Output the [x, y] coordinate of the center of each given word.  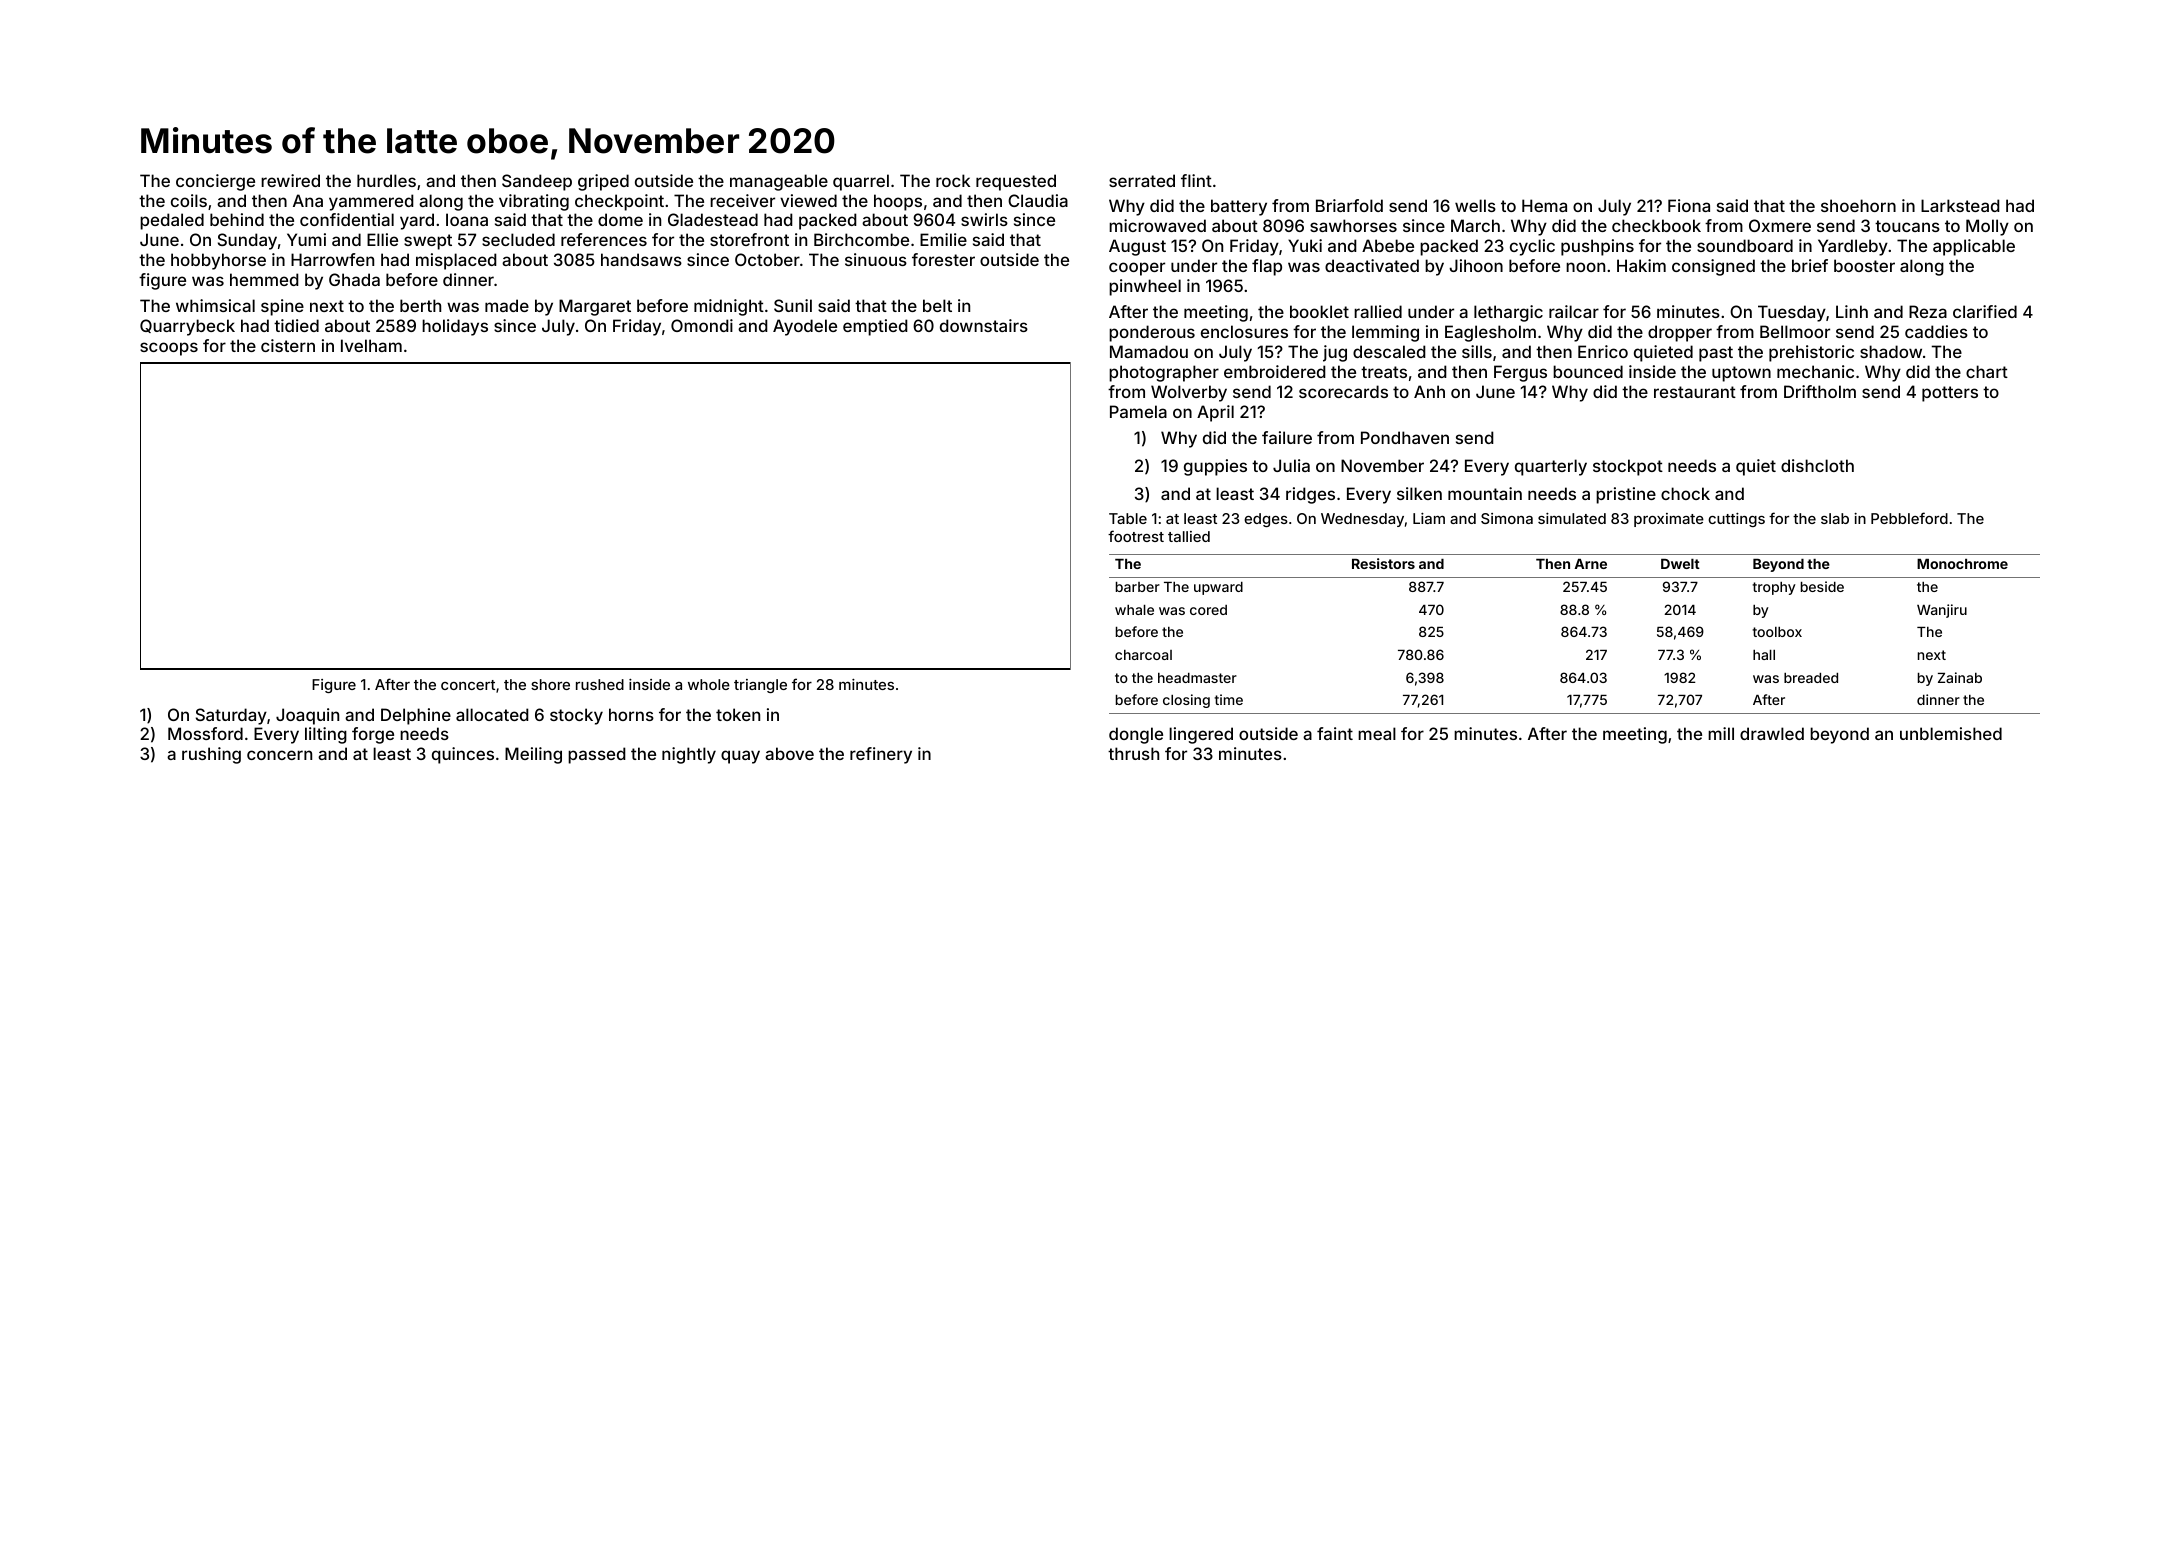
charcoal [1143, 655]
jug [1335, 353]
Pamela [1138, 411]
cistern [288, 345]
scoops [169, 349]
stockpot [1628, 467]
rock [953, 180]
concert [468, 685]
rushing [211, 755]
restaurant [1695, 392]
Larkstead [1960, 205]
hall [1764, 655]
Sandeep [537, 182]
